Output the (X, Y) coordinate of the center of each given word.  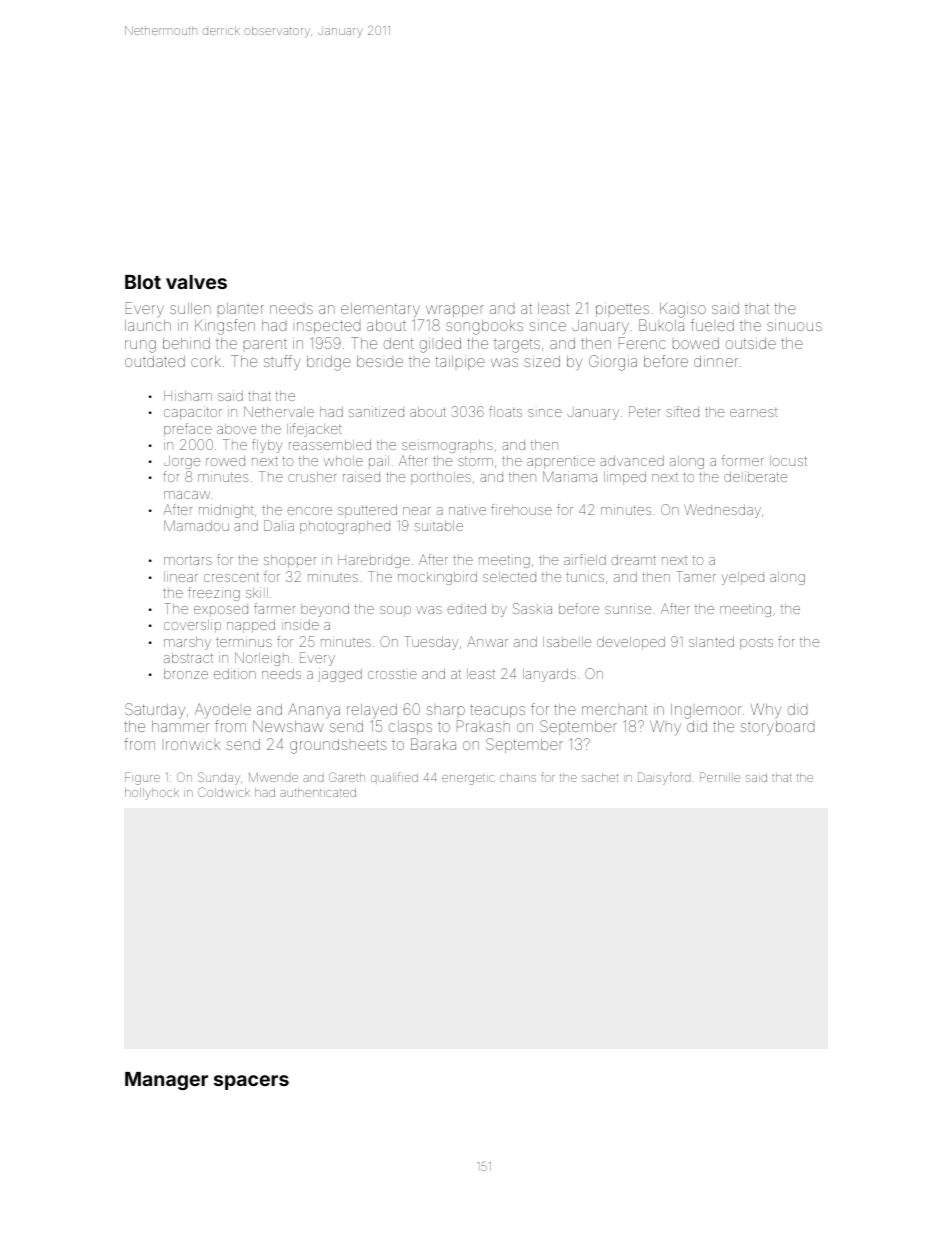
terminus (244, 641)
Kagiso (683, 310)
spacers (251, 1082)
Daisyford (664, 778)
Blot (143, 282)
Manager (166, 1081)
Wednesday (722, 511)
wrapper (455, 311)
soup (395, 611)
